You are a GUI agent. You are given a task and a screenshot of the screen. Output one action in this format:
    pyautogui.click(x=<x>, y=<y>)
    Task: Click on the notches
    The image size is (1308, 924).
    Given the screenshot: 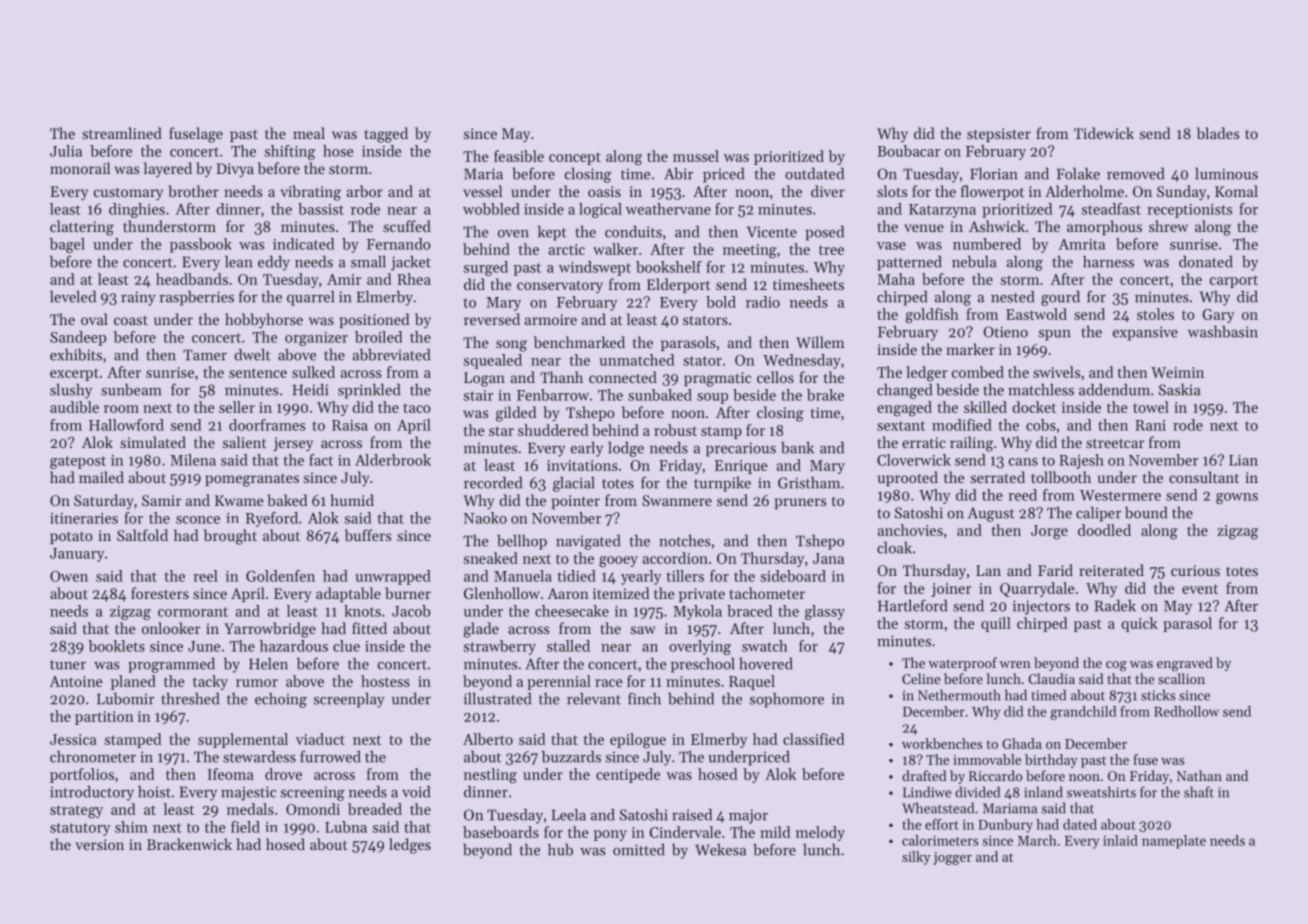 What is the action you would take?
    pyautogui.click(x=684, y=541)
